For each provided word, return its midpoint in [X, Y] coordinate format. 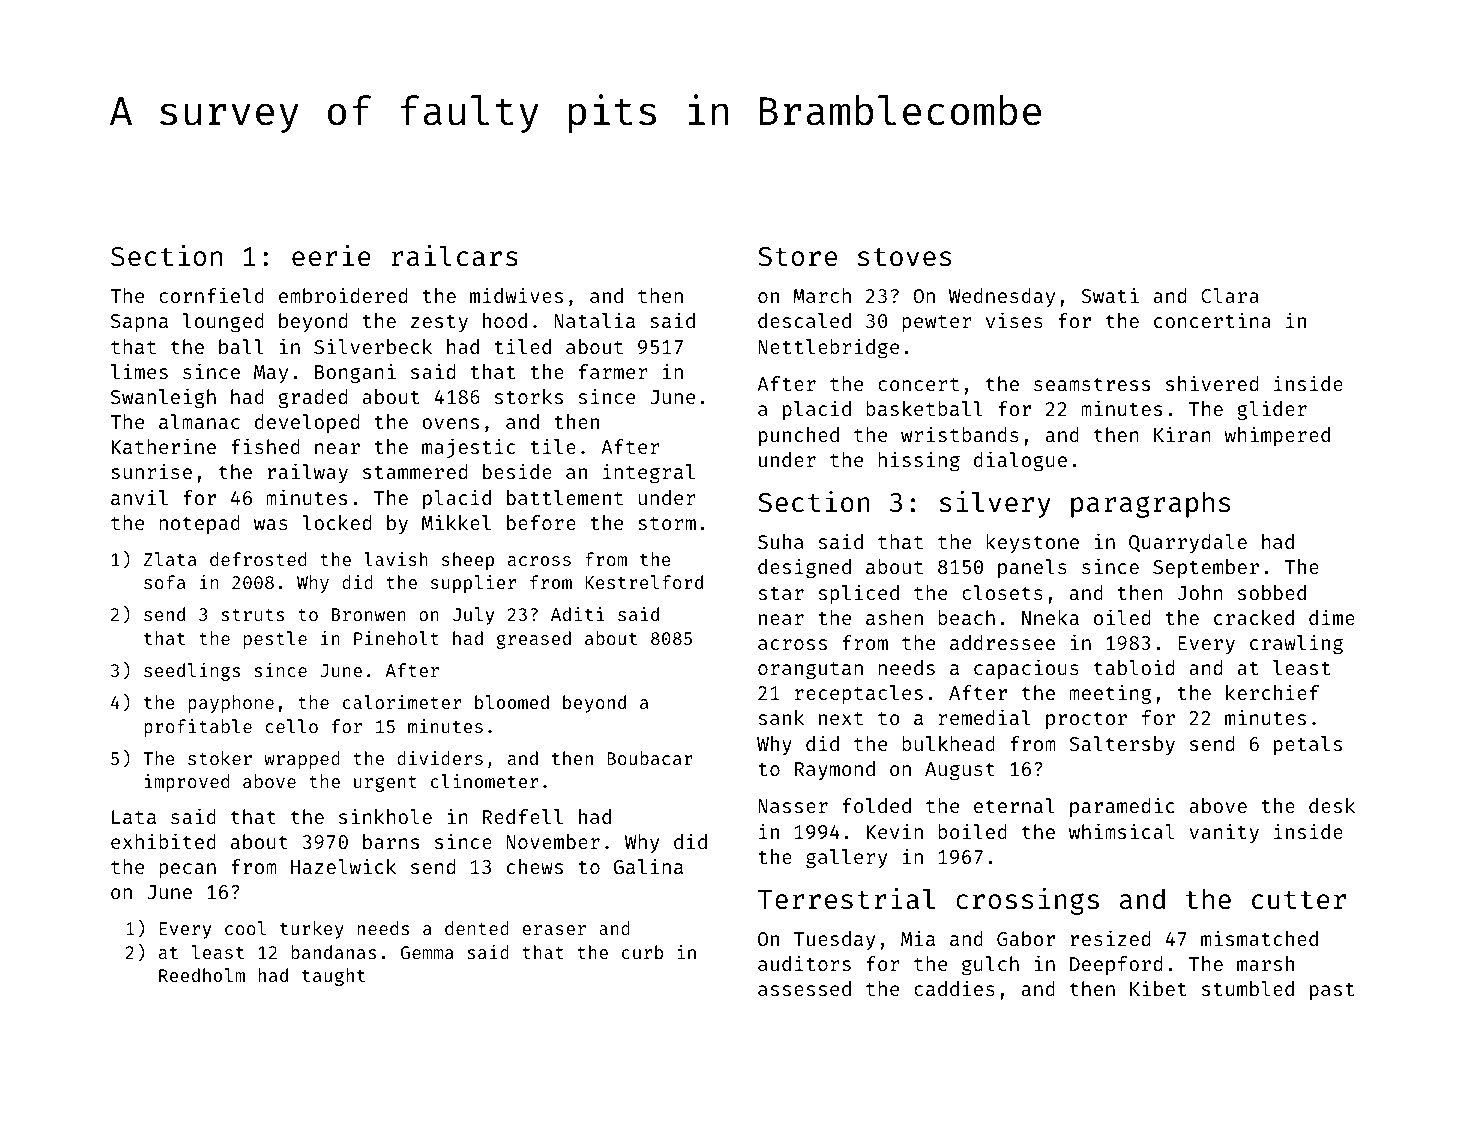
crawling [1296, 644]
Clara [1230, 295]
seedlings [192, 672]
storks [529, 396]
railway [307, 473]
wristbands [960, 434]
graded [313, 398]
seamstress [1092, 384]
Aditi [577, 614]
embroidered [343, 295]
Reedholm [202, 975]
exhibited [163, 841]
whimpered [1277, 436]
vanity [1224, 833]
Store [797, 257]
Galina [648, 866]
